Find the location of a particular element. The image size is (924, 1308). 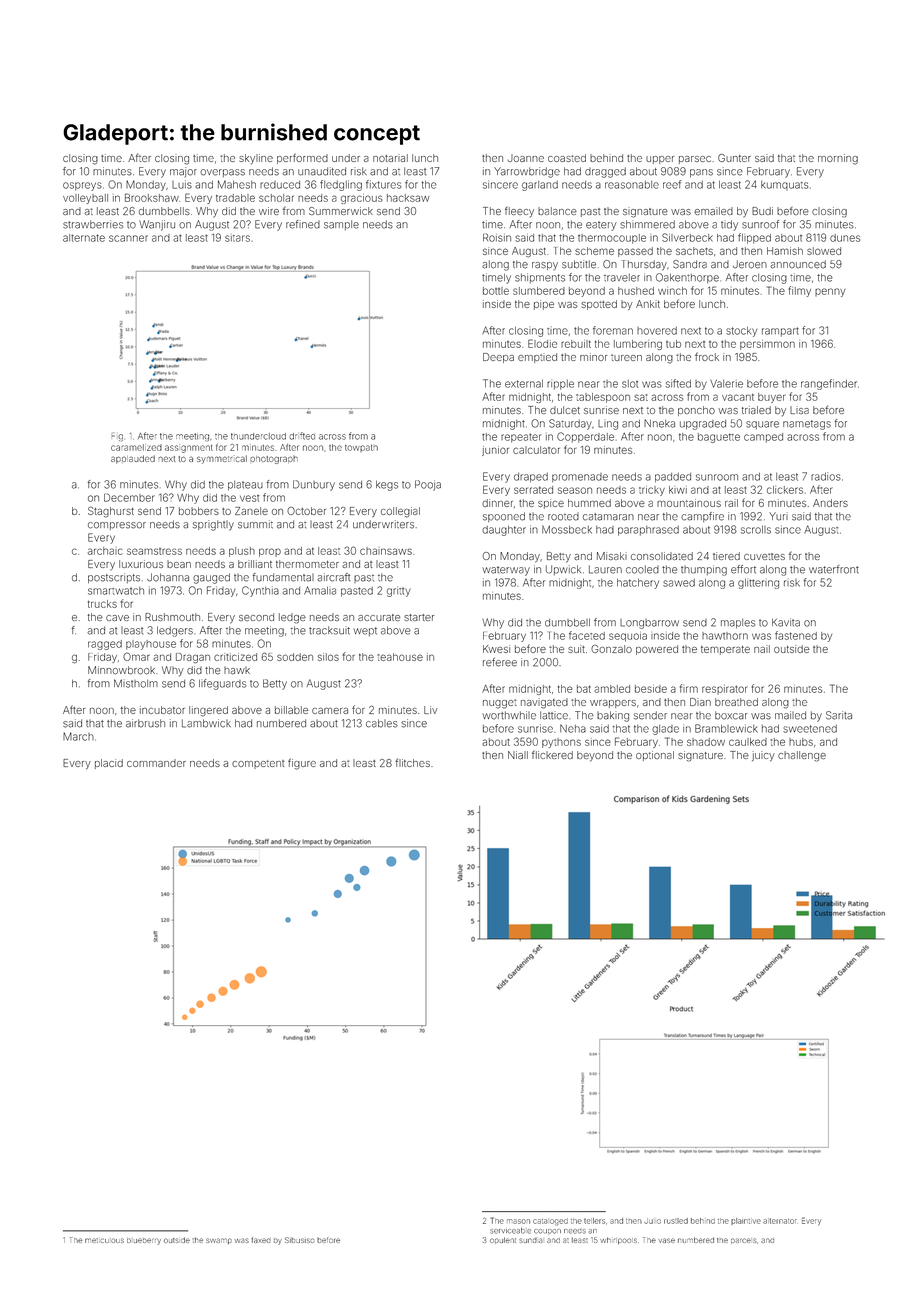

incubator is located at coordinates (162, 710).
